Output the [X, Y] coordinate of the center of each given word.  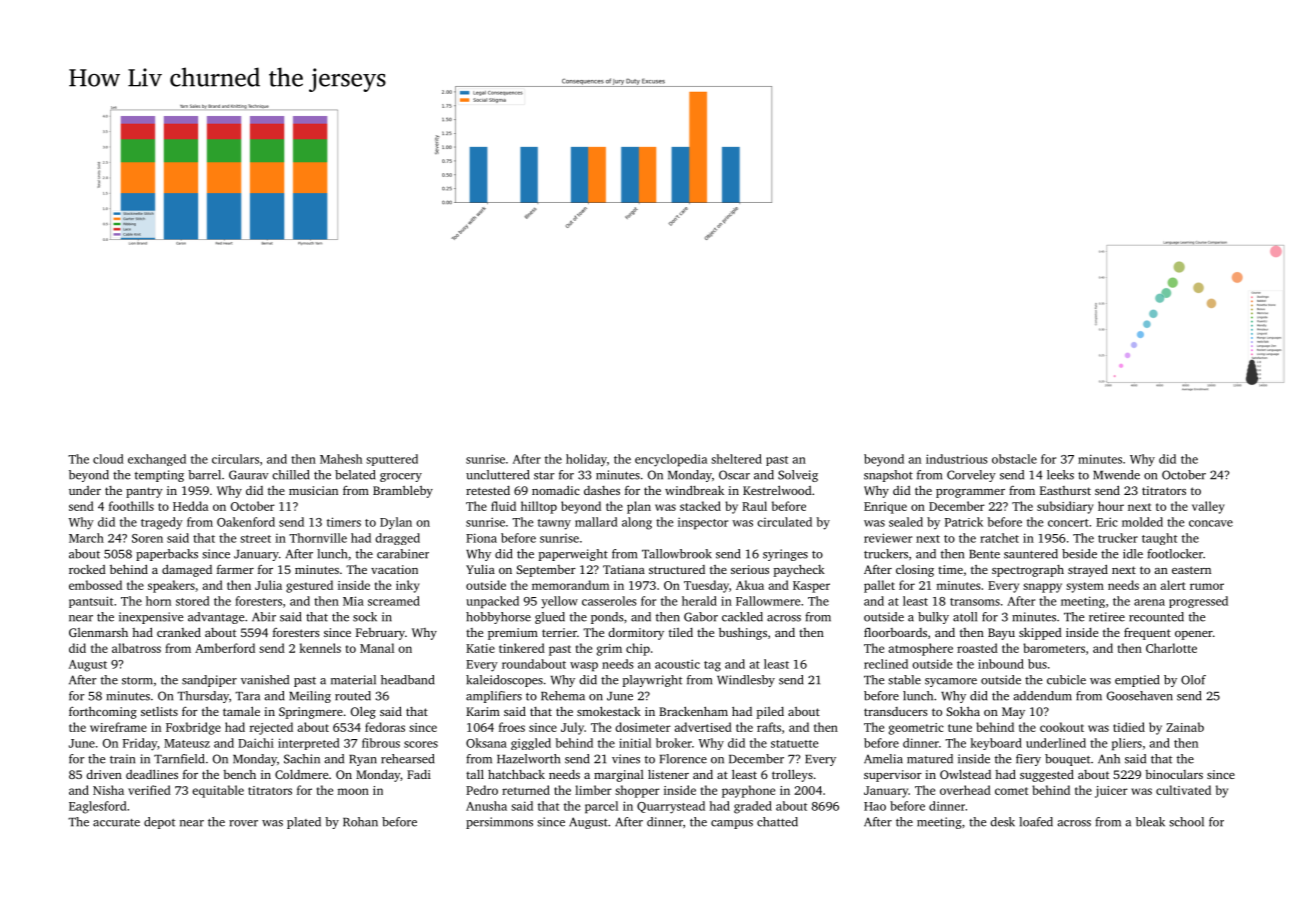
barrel [204, 475]
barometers [1054, 648]
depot [159, 823]
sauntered [1031, 554]
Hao [875, 806]
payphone [748, 791]
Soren [147, 538]
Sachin [302, 759]
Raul [754, 506]
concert [1068, 523]
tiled [681, 632]
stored [193, 601]
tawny [554, 524]
